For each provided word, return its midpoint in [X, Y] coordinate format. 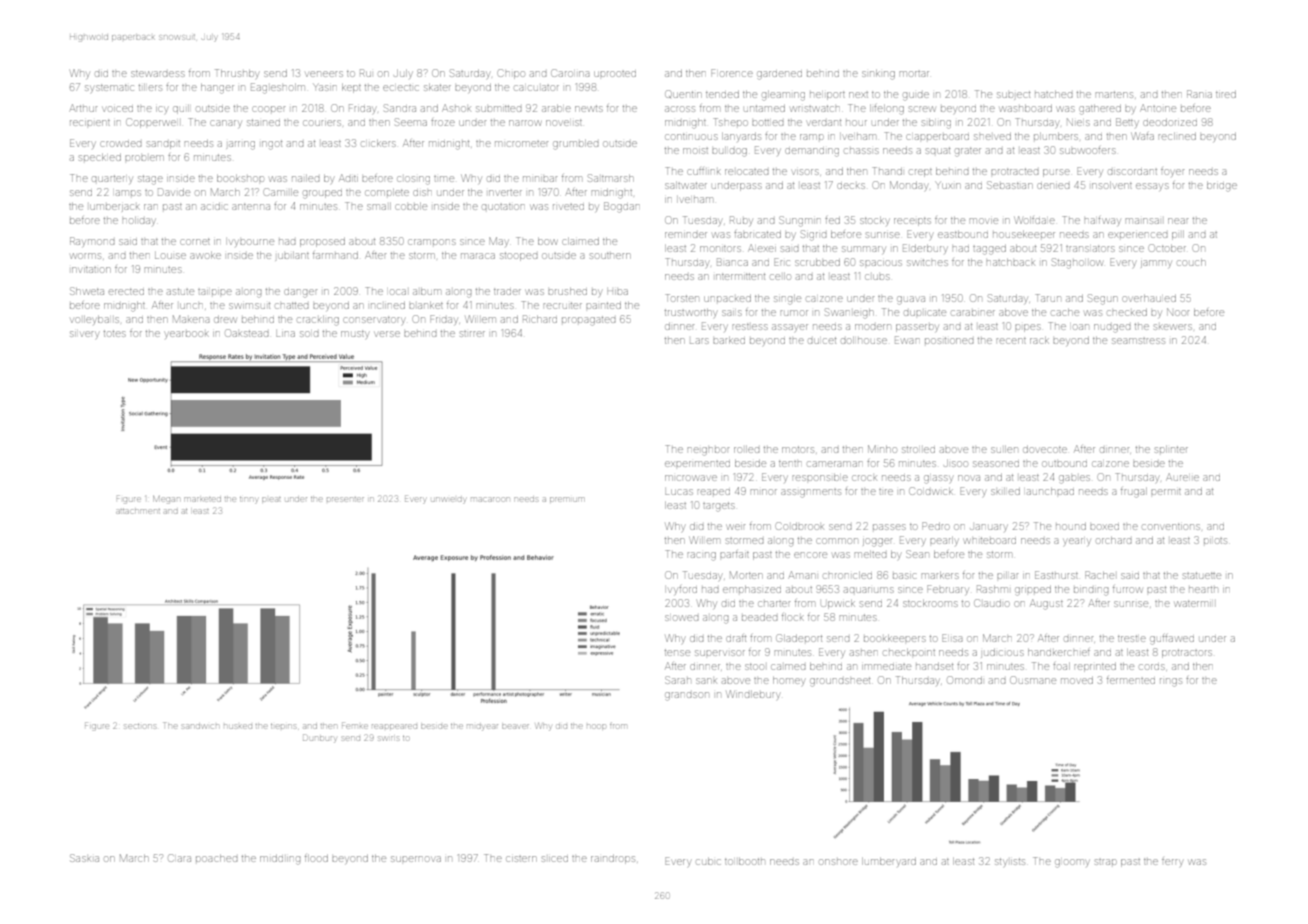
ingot [272, 145]
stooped [519, 257]
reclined [1177, 136]
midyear [482, 727]
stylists [1010, 863]
